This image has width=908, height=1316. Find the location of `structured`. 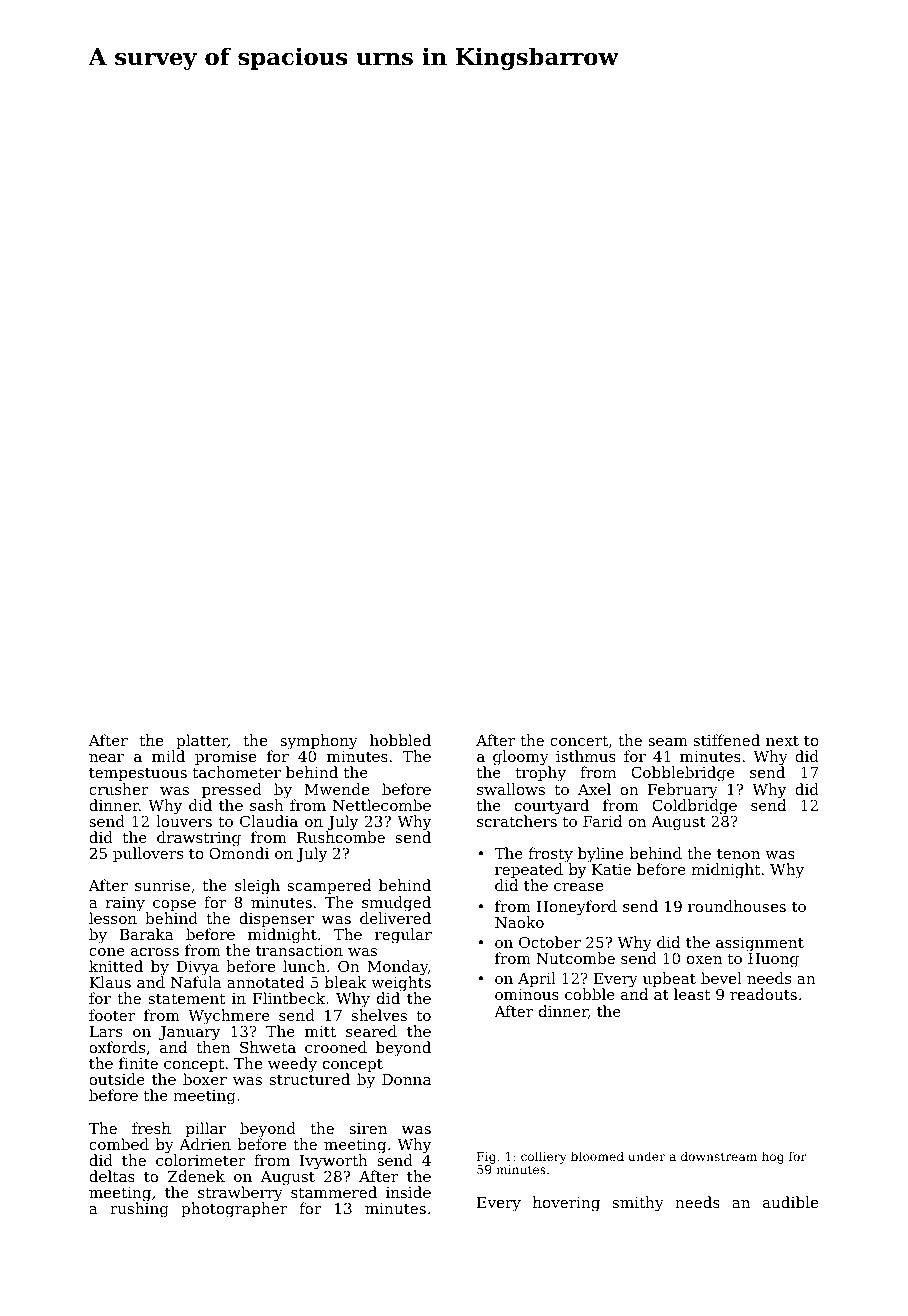

structured is located at coordinates (310, 1079).
